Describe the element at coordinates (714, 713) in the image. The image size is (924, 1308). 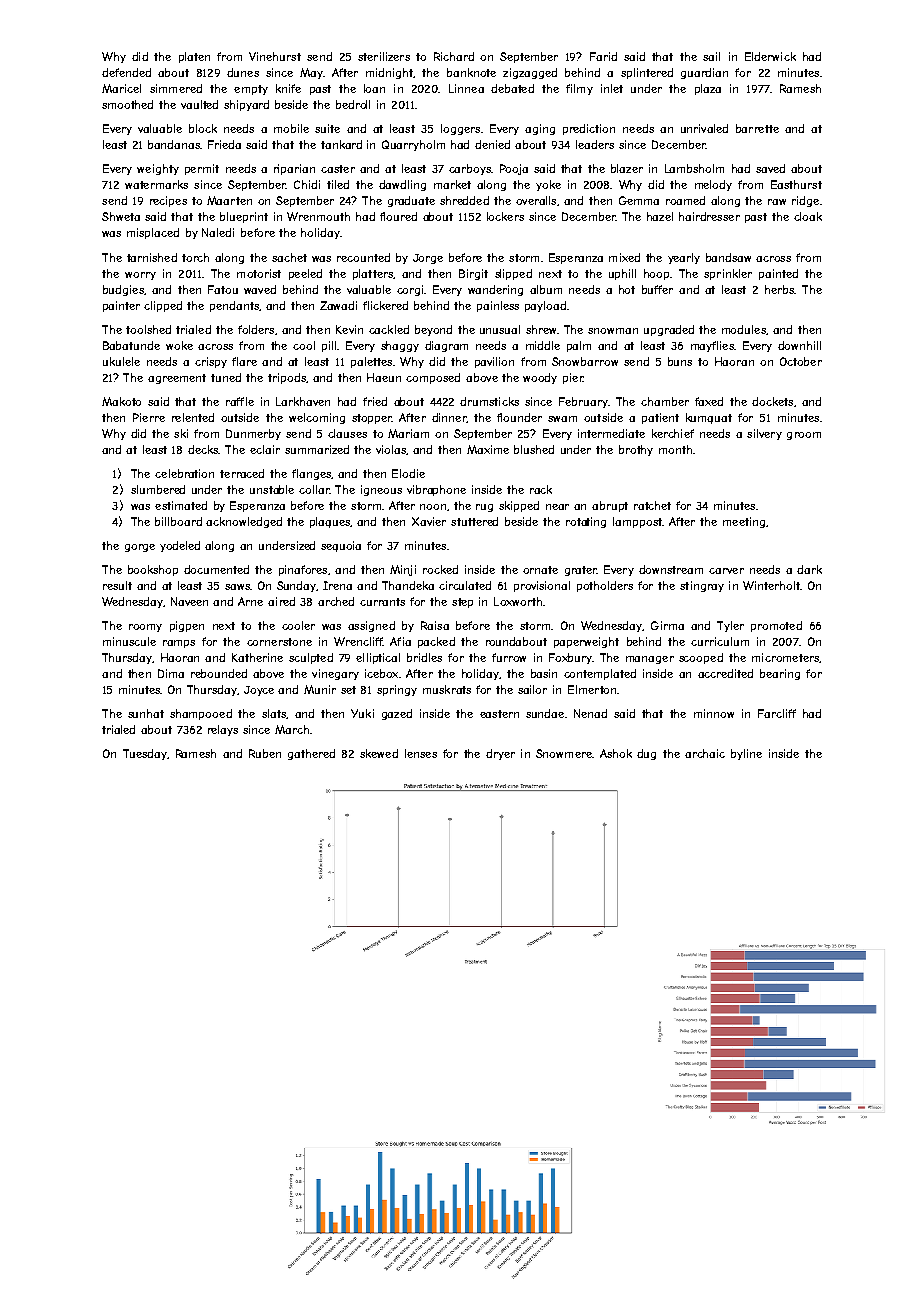
I see `minnow` at that location.
